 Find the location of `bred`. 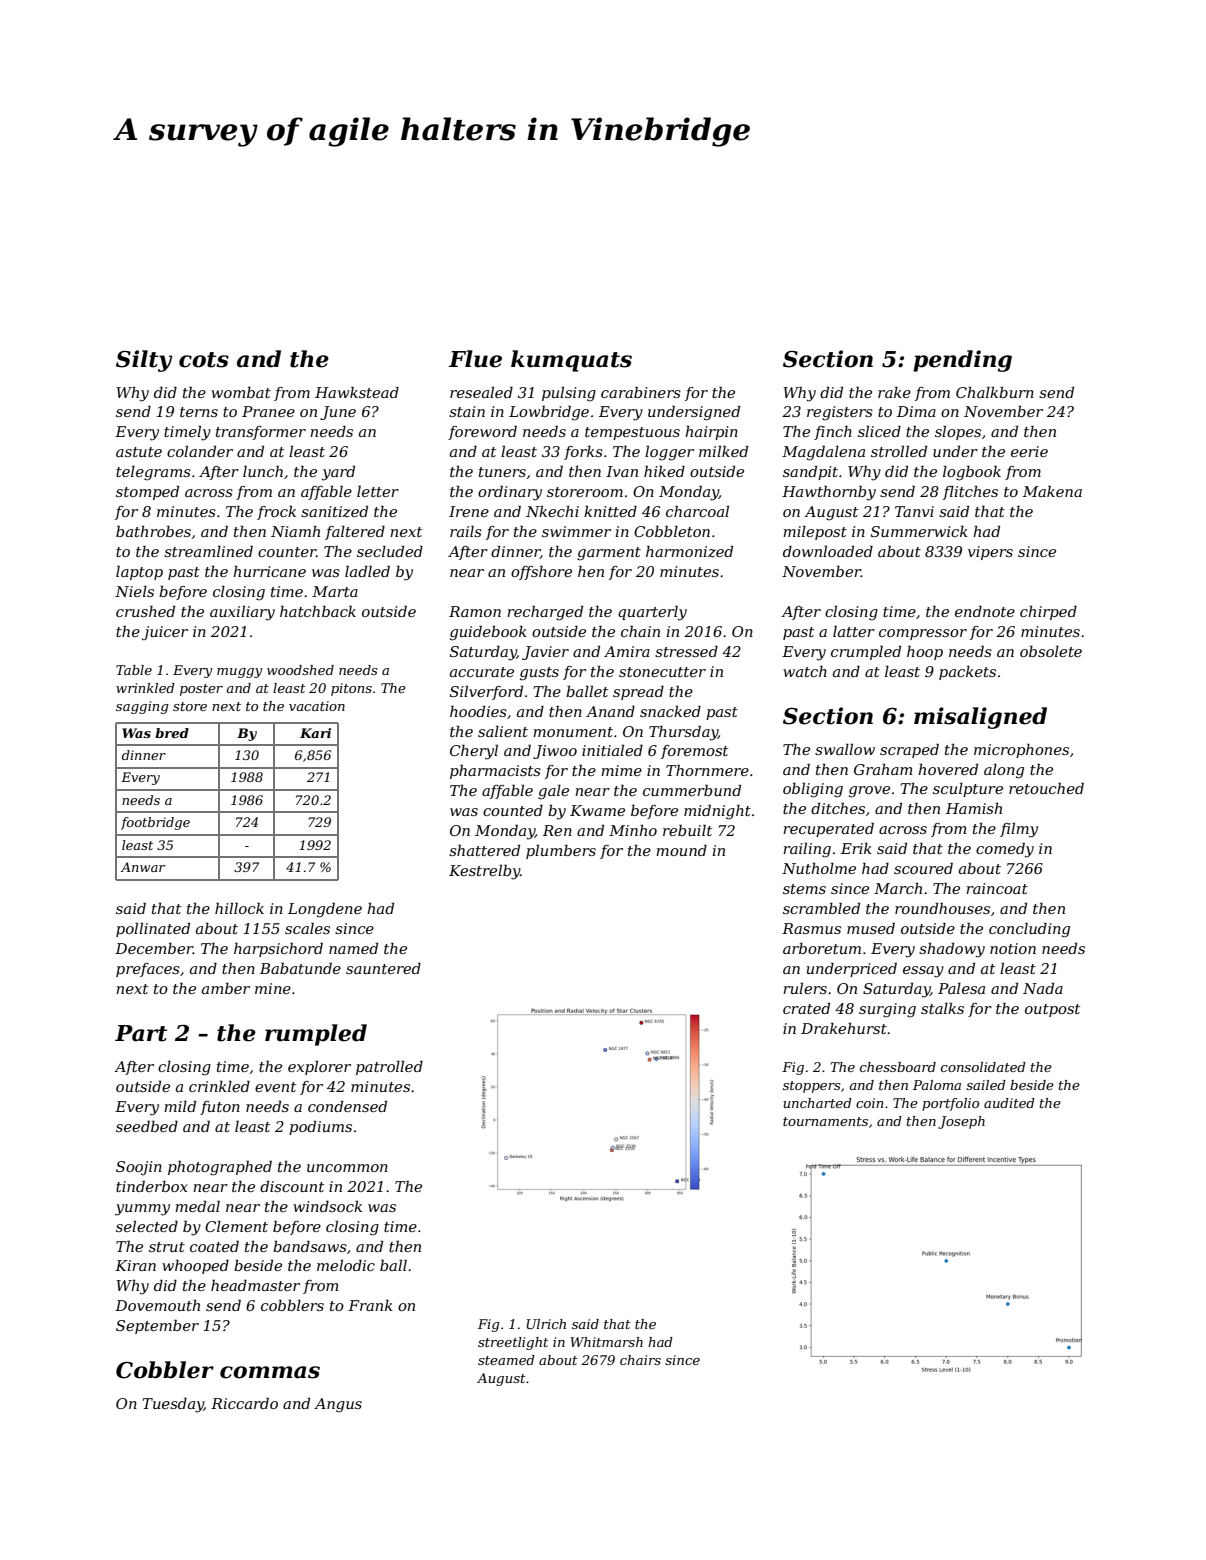

bred is located at coordinates (172, 733).
